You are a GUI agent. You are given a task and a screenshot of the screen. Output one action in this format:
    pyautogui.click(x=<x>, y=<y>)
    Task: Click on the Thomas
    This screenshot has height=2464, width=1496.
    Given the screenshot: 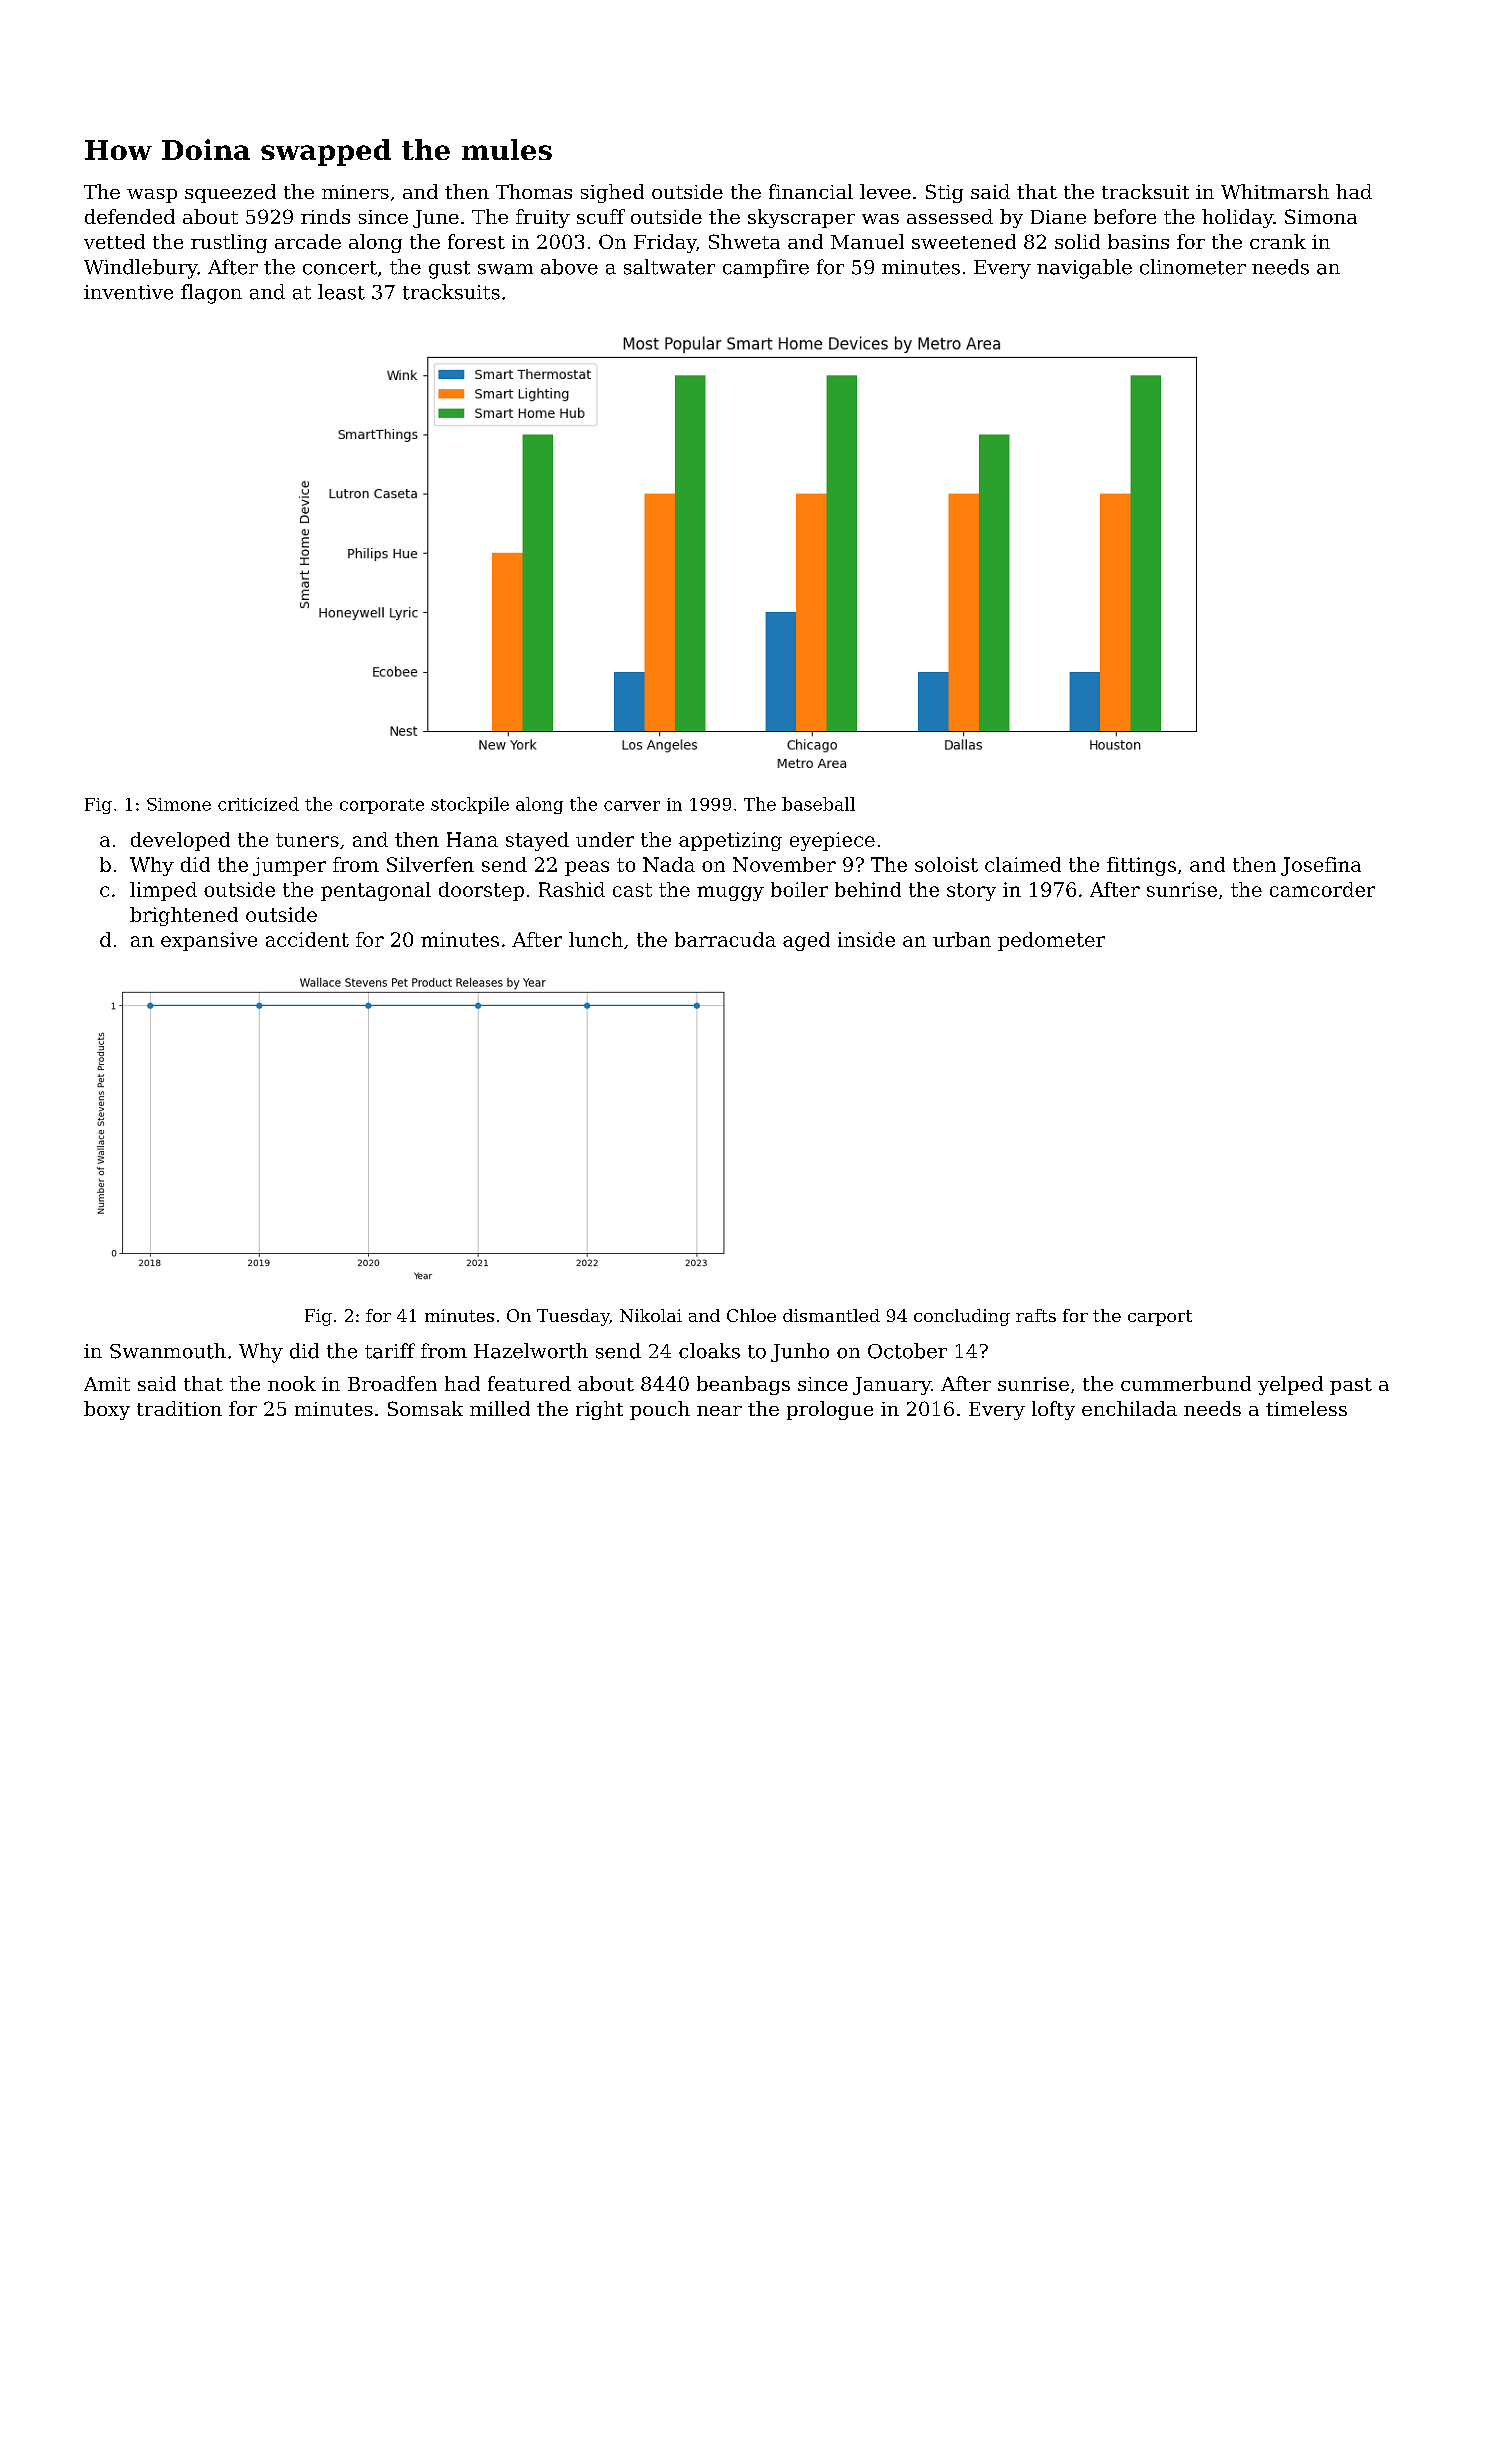 What is the action you would take?
    pyautogui.click(x=534, y=191)
